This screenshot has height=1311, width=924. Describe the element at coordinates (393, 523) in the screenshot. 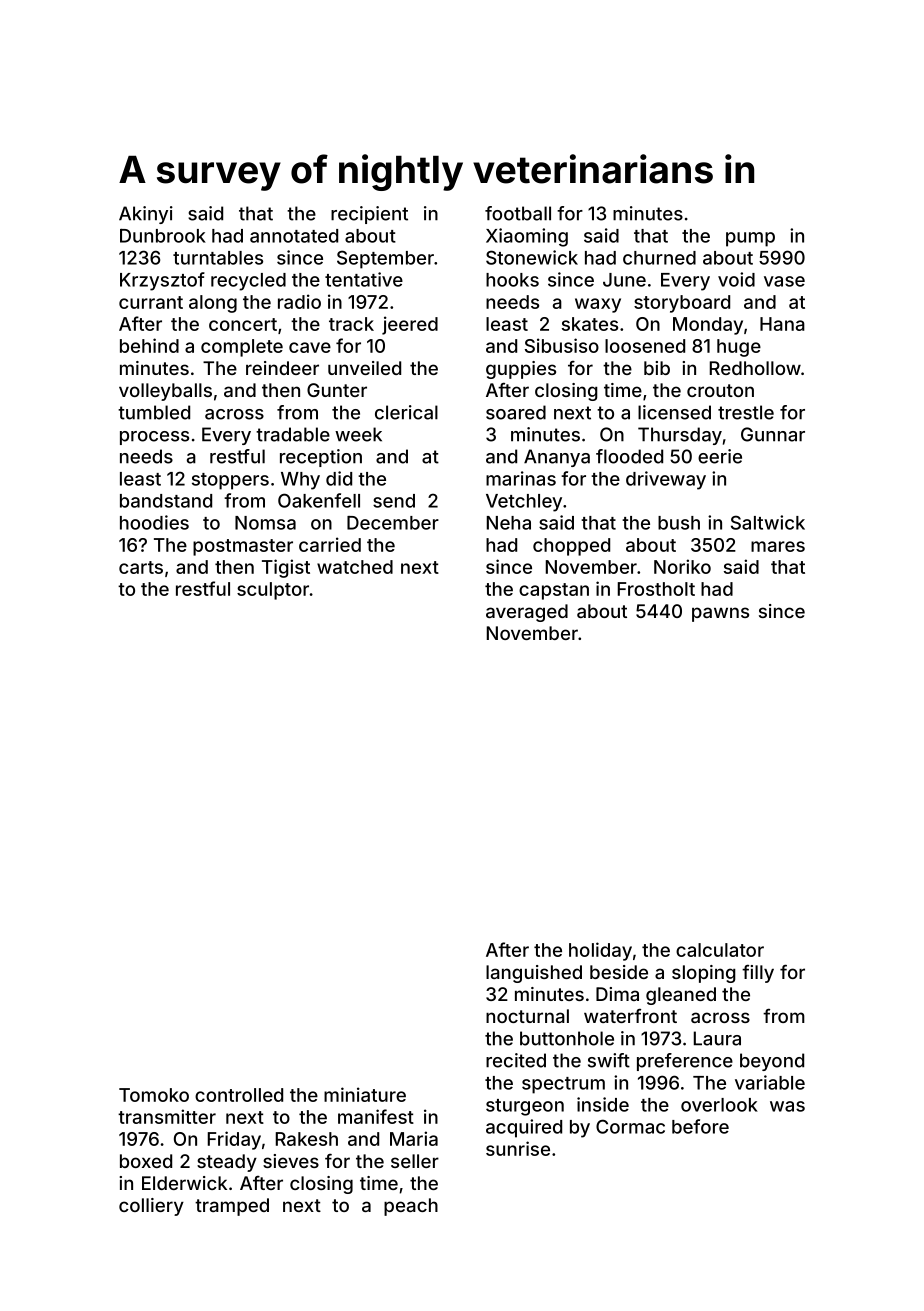

I see `December` at that location.
